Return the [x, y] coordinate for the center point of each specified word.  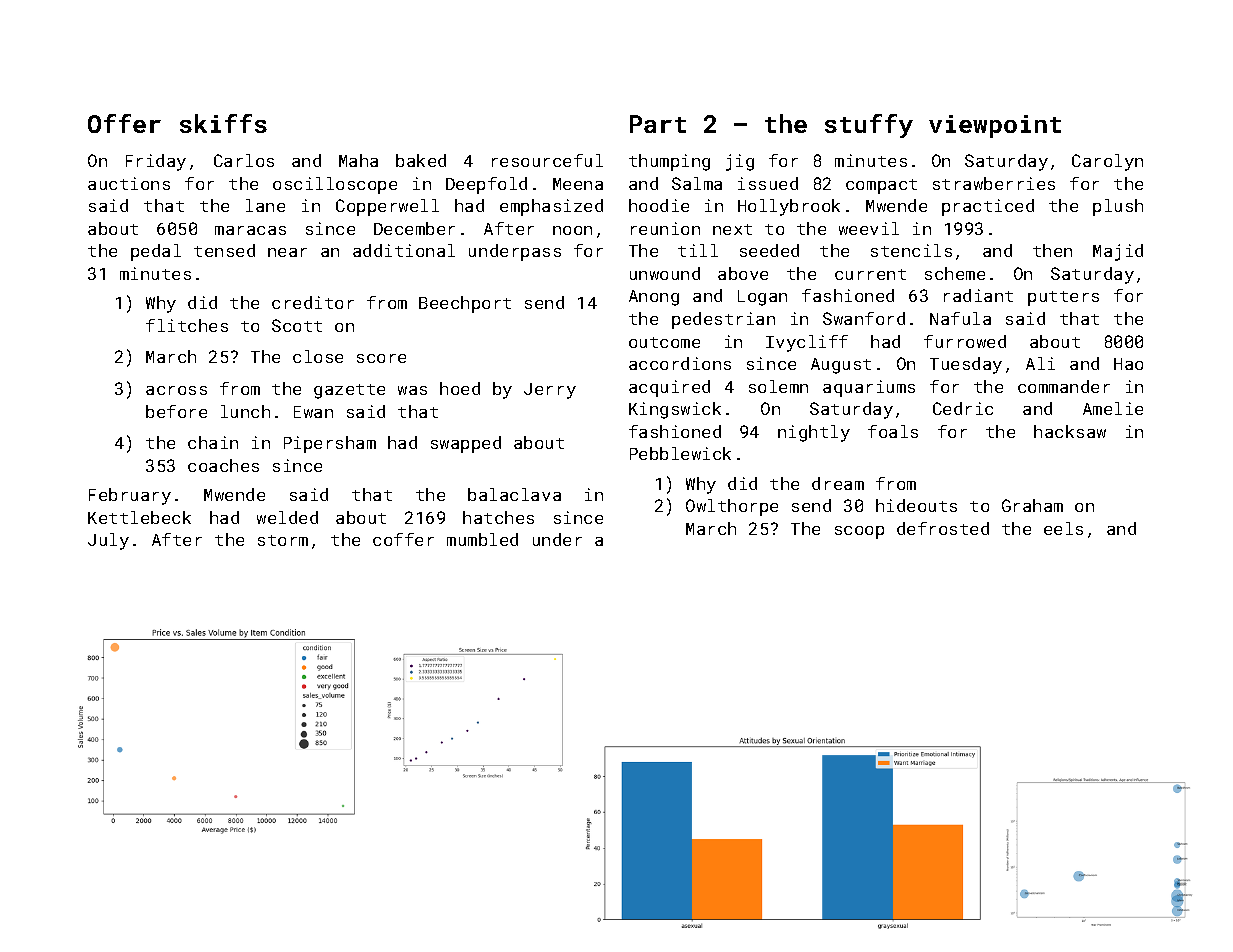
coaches [223, 465]
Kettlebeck [139, 517]
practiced [988, 207]
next [732, 229]
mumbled [482, 539]
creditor [313, 302]
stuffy [869, 126]
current [870, 274]
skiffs [223, 123]
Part [658, 124]
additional [404, 250]
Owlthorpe [732, 507]
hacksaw [1070, 431]
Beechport [465, 304]
